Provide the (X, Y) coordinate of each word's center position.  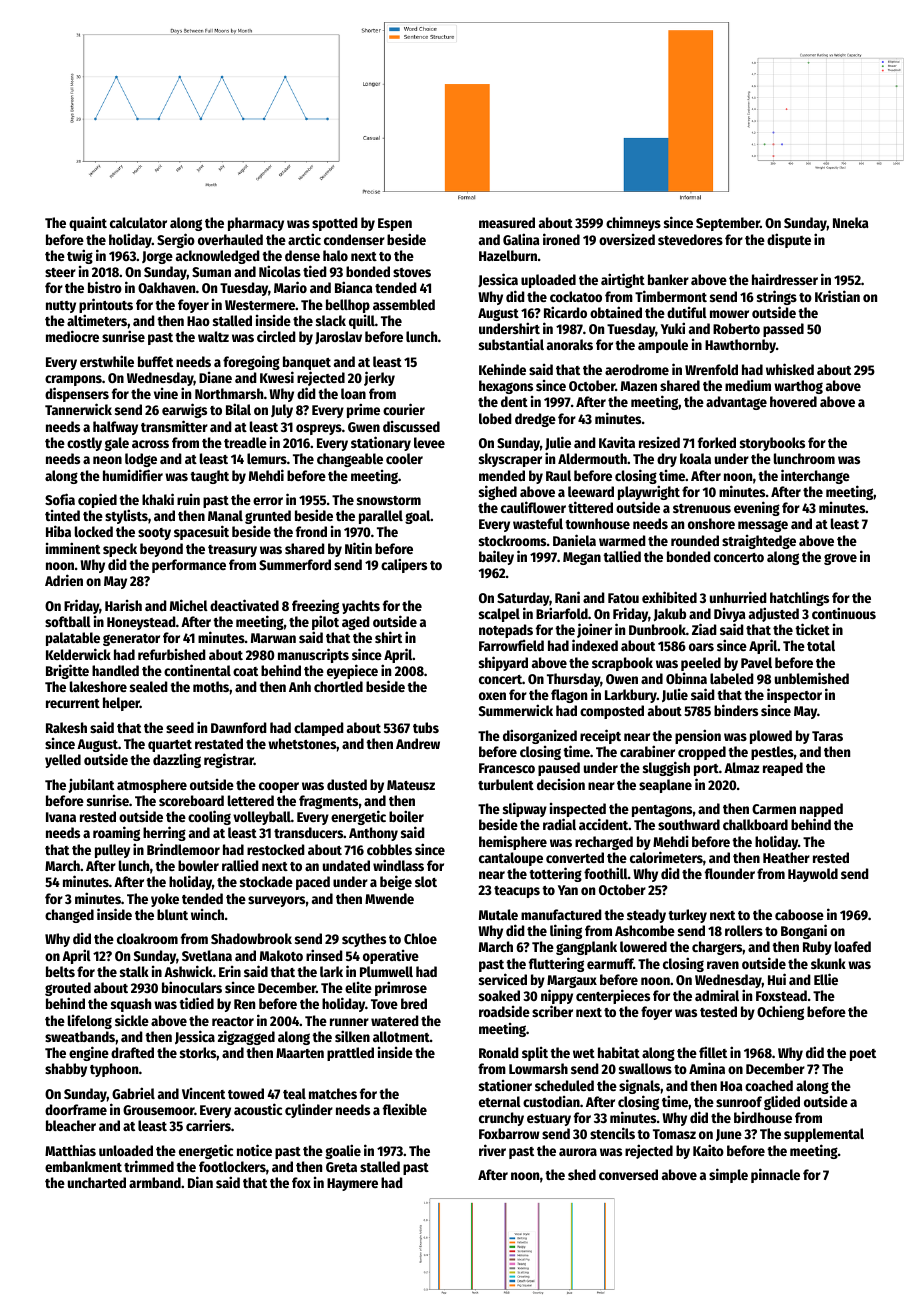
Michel (189, 605)
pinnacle (775, 1175)
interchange (815, 476)
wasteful (538, 523)
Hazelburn (508, 255)
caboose (799, 914)
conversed (628, 1174)
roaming (116, 833)
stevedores (690, 239)
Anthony (373, 834)
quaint (88, 223)
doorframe (76, 1109)
